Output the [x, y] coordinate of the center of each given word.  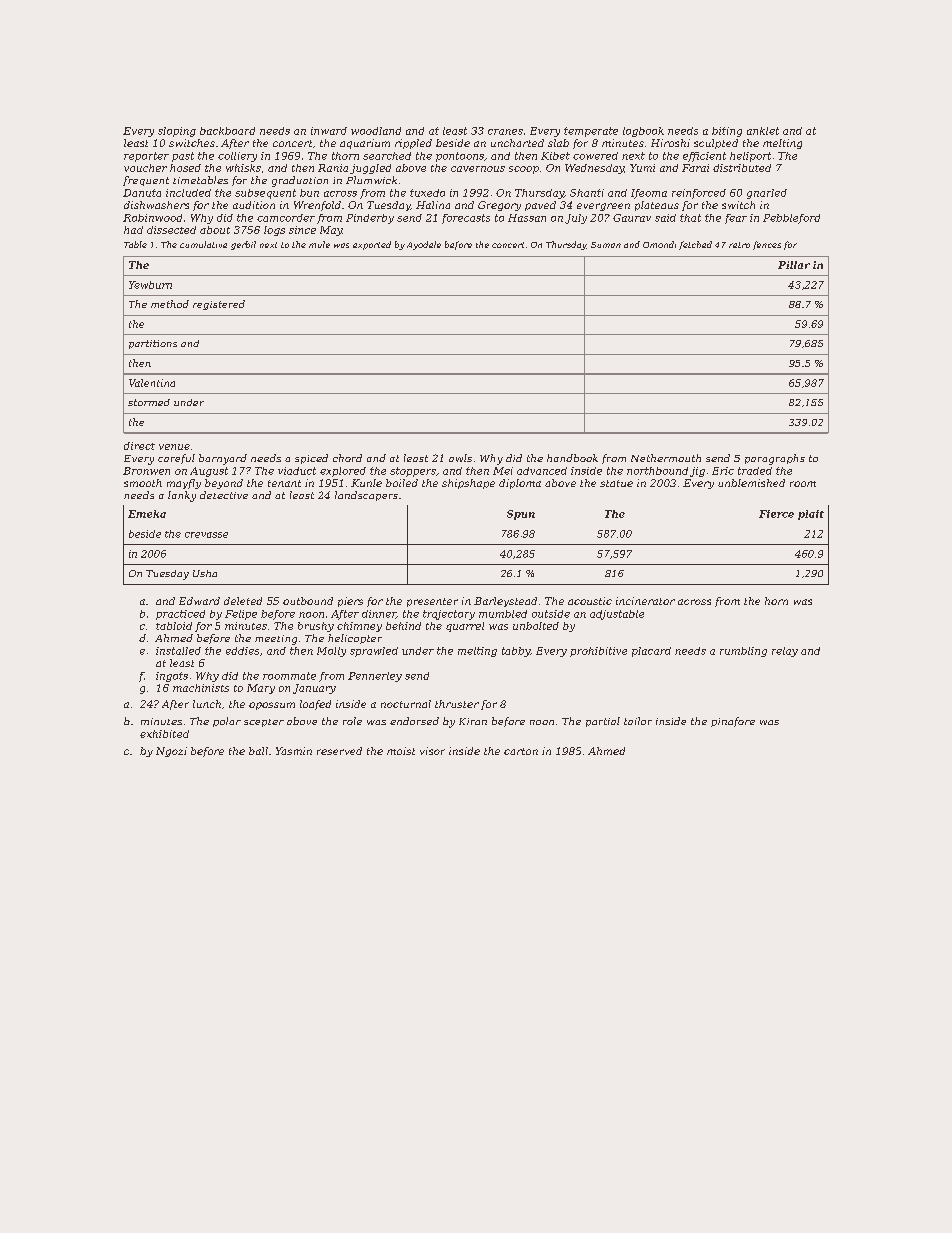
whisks [243, 168]
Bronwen [146, 471]
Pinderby [370, 219]
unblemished [751, 483]
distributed [742, 168]
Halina [433, 205]
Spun [521, 515]
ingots [172, 677]
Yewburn [150, 285]
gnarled [767, 194]
